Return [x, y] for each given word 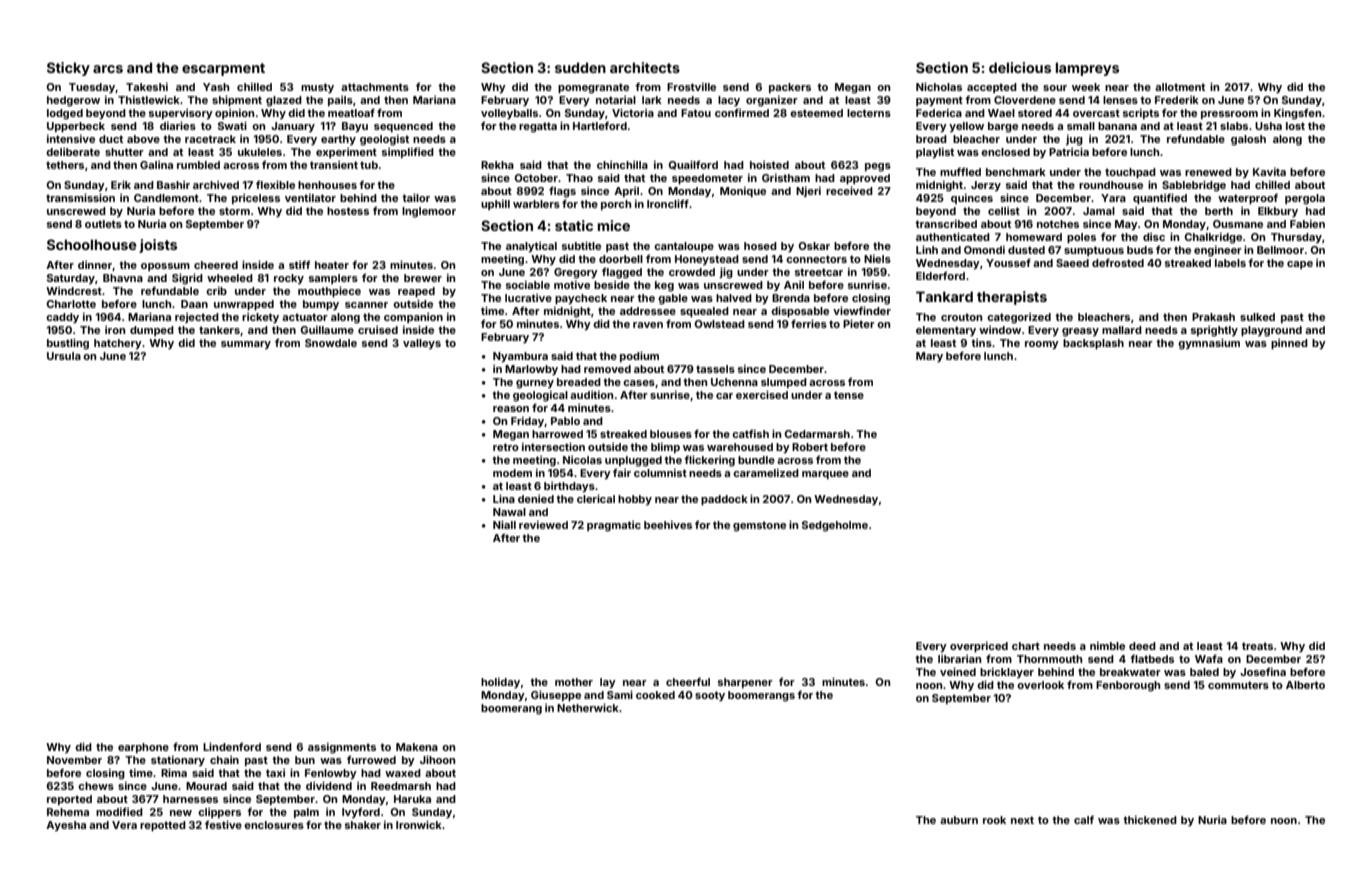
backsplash [1093, 344]
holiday [500, 683]
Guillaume [327, 329]
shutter [124, 152]
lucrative [528, 297]
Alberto [1305, 685]
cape [1300, 265]
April [626, 191]
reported [69, 800]
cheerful [688, 681]
